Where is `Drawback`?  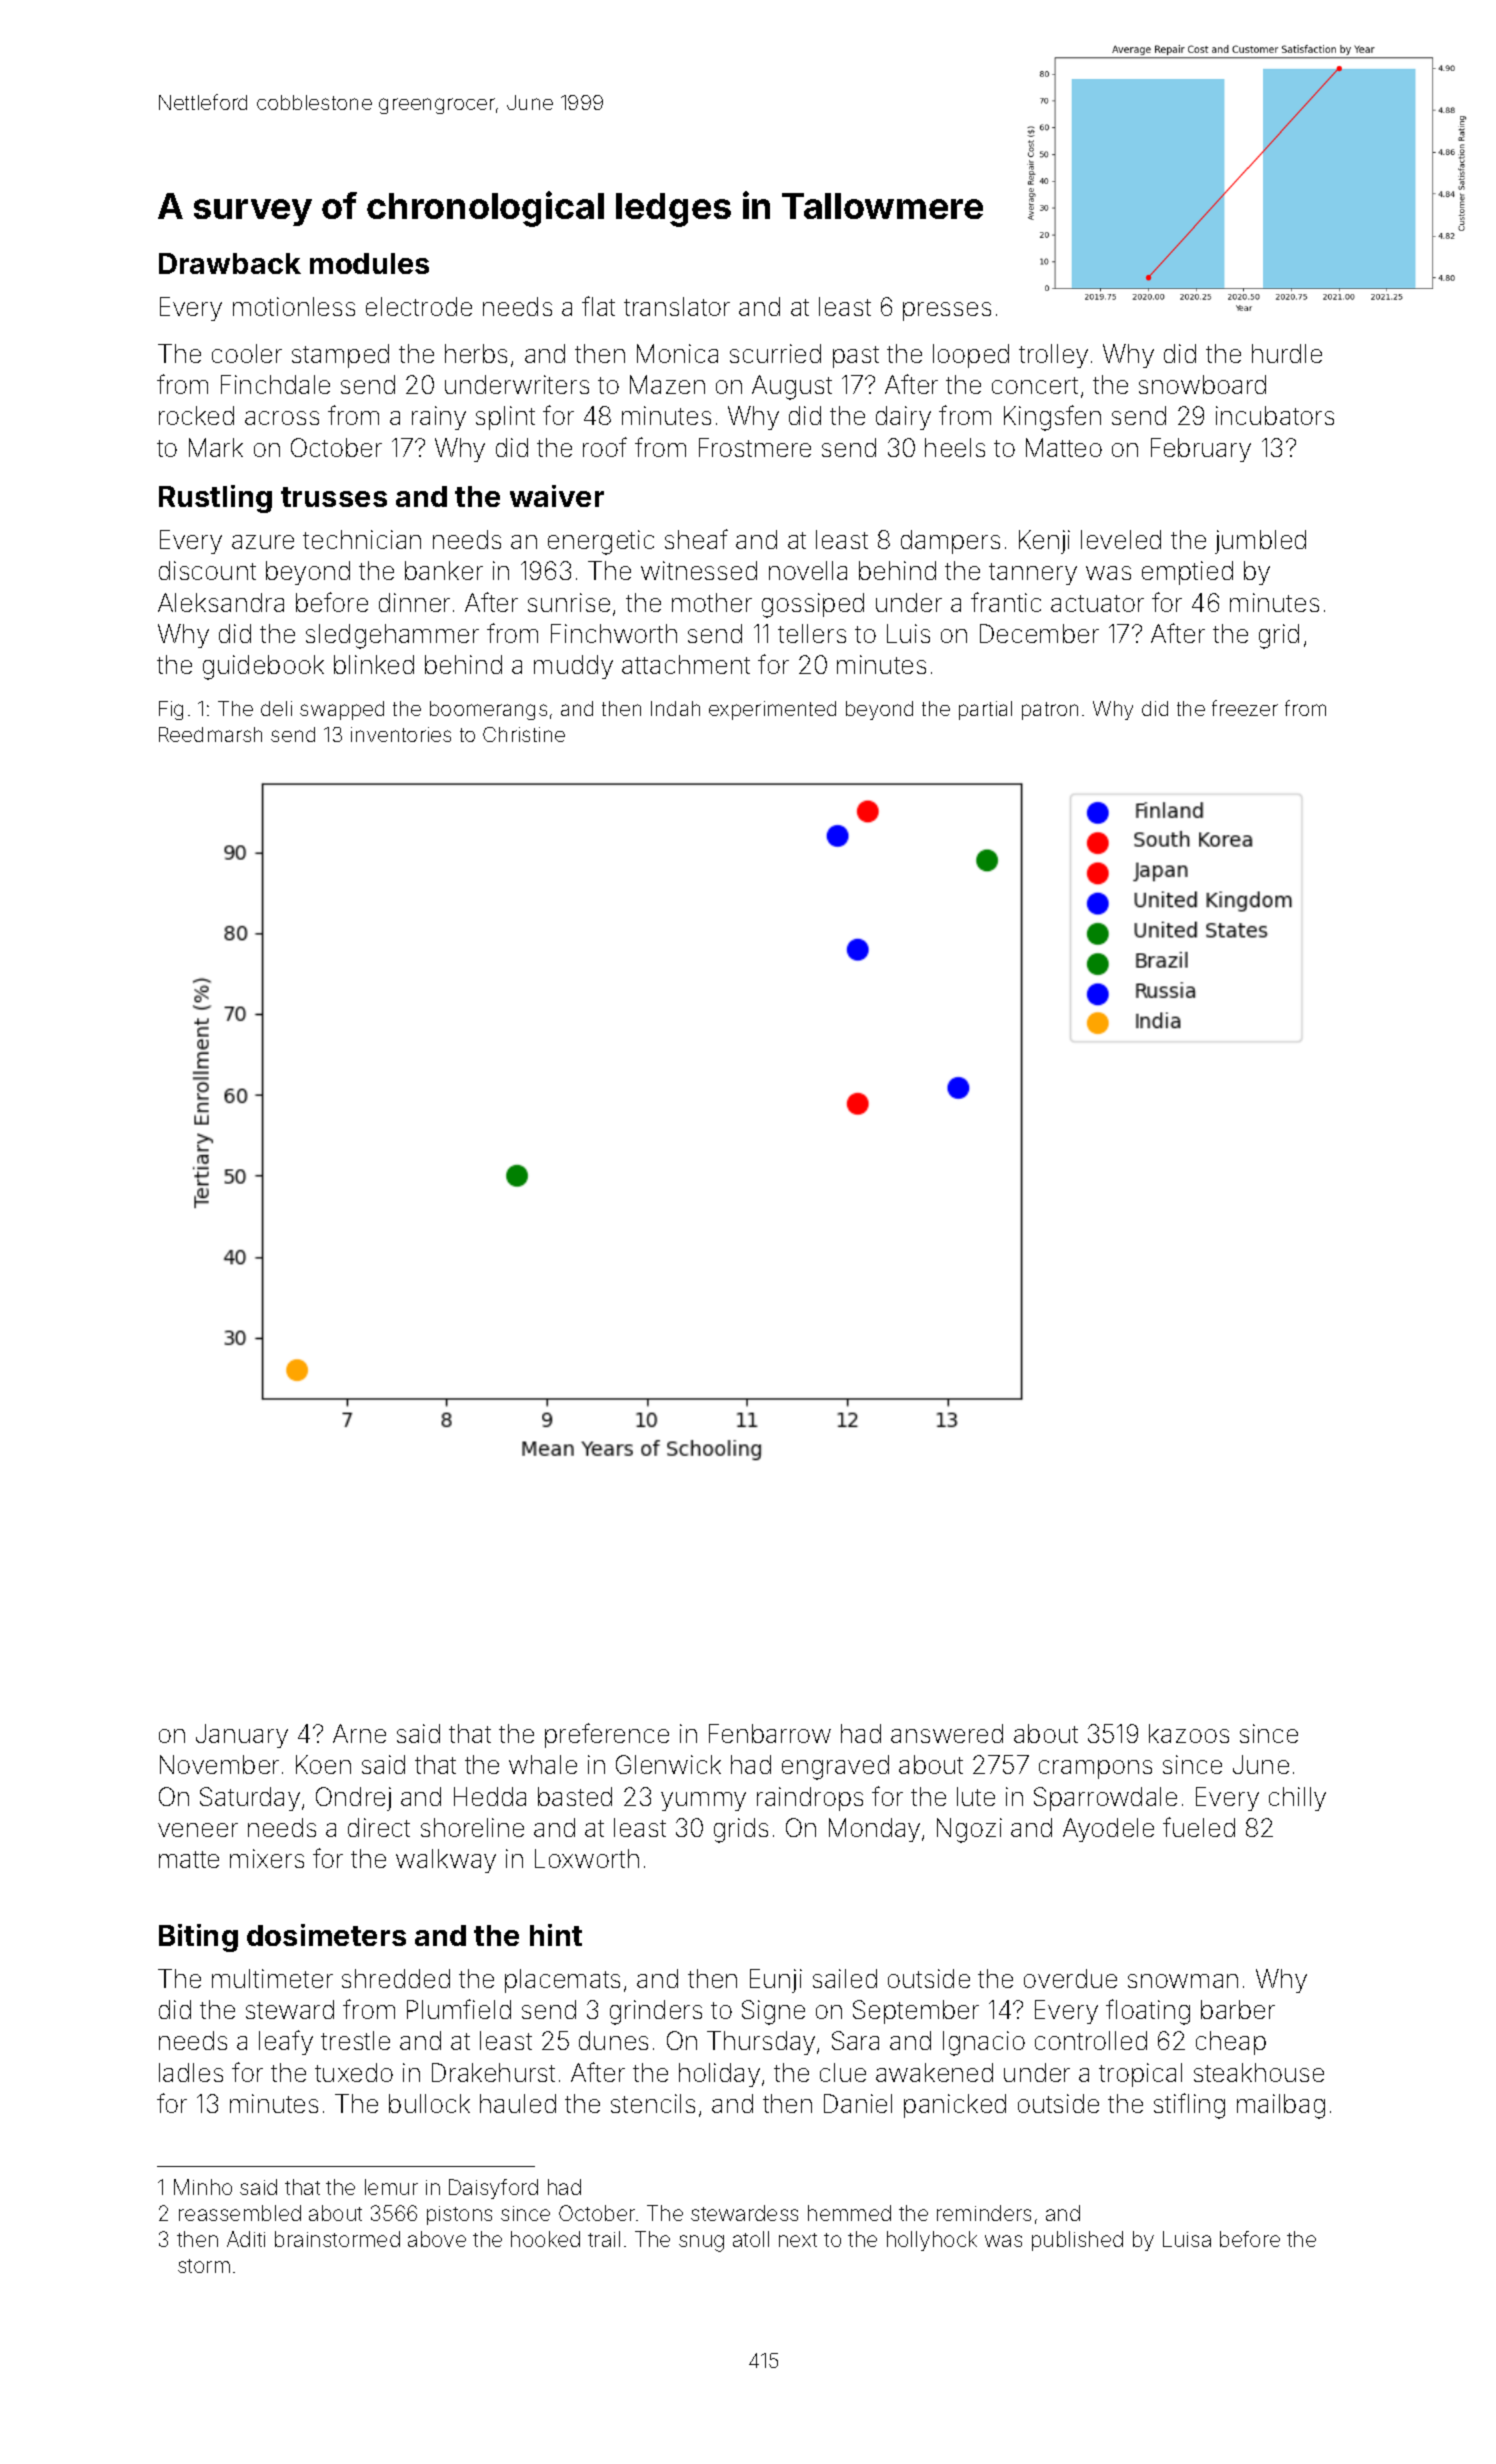
Drawback is located at coordinates (230, 263).
